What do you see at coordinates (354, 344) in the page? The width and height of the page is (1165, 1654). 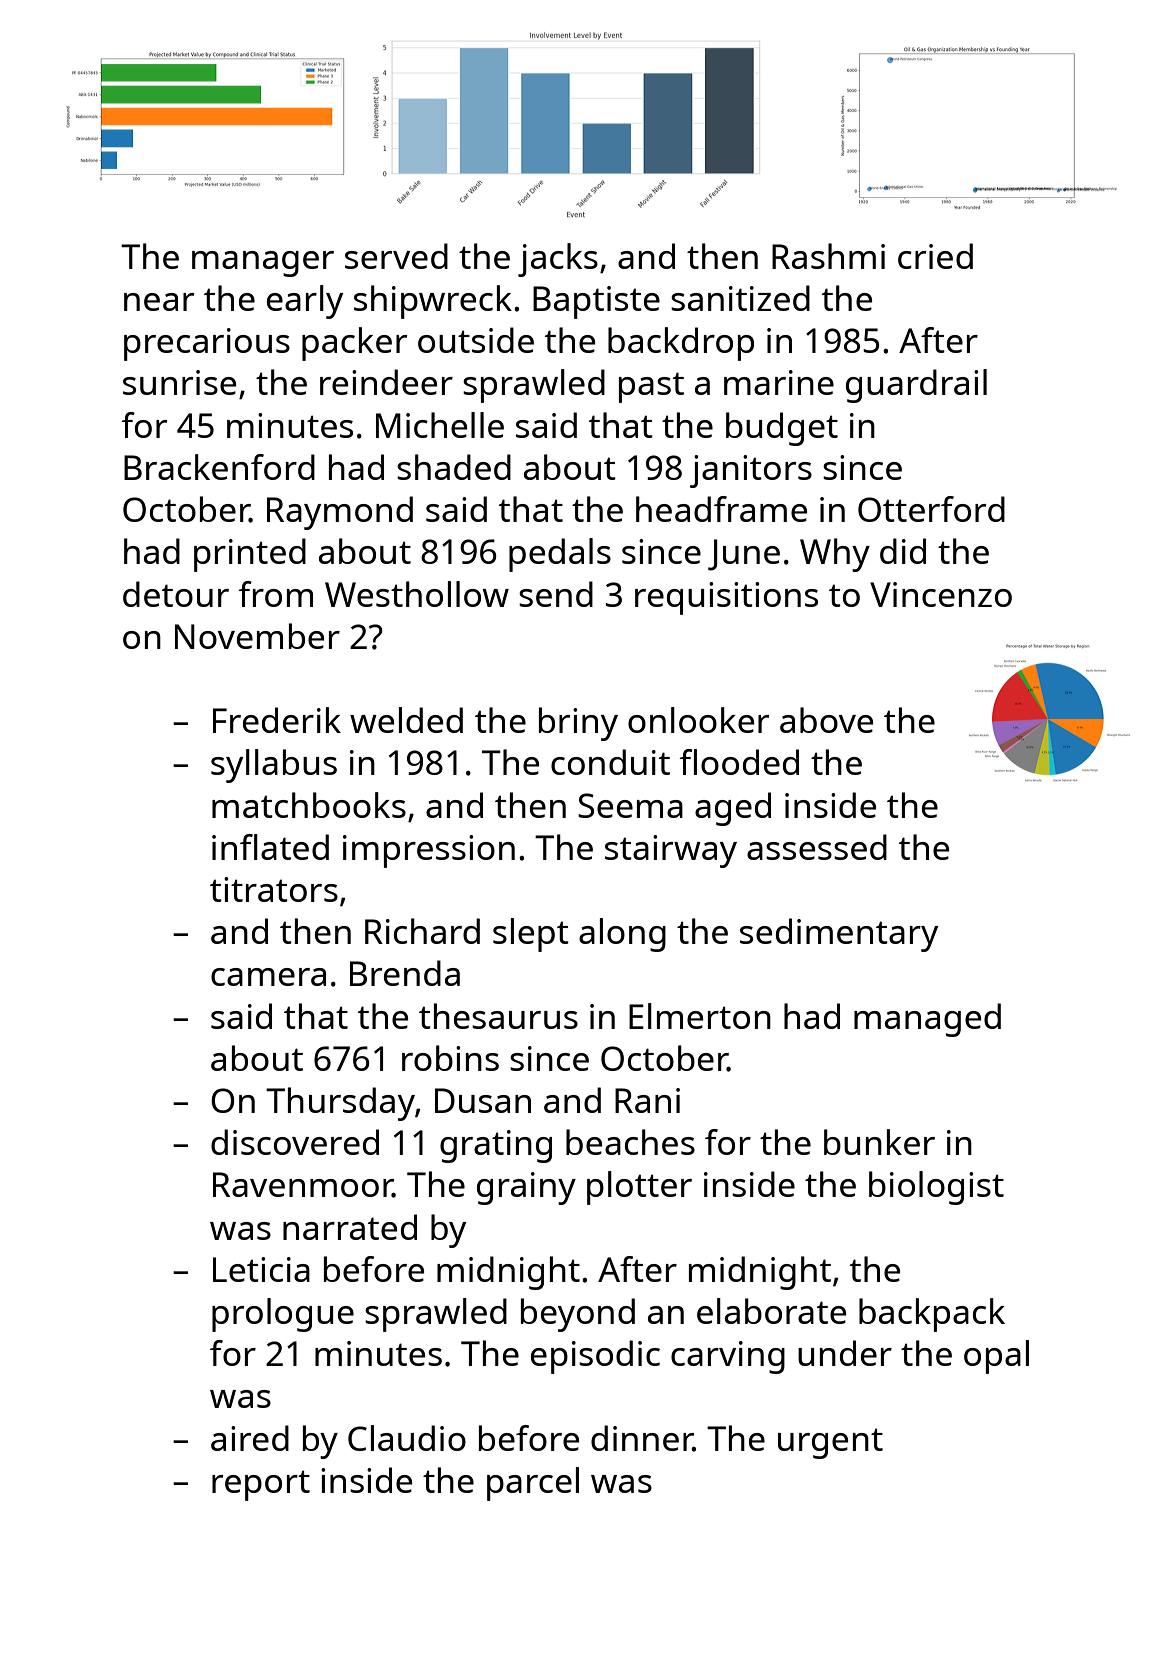 I see `packer` at bounding box center [354, 344].
